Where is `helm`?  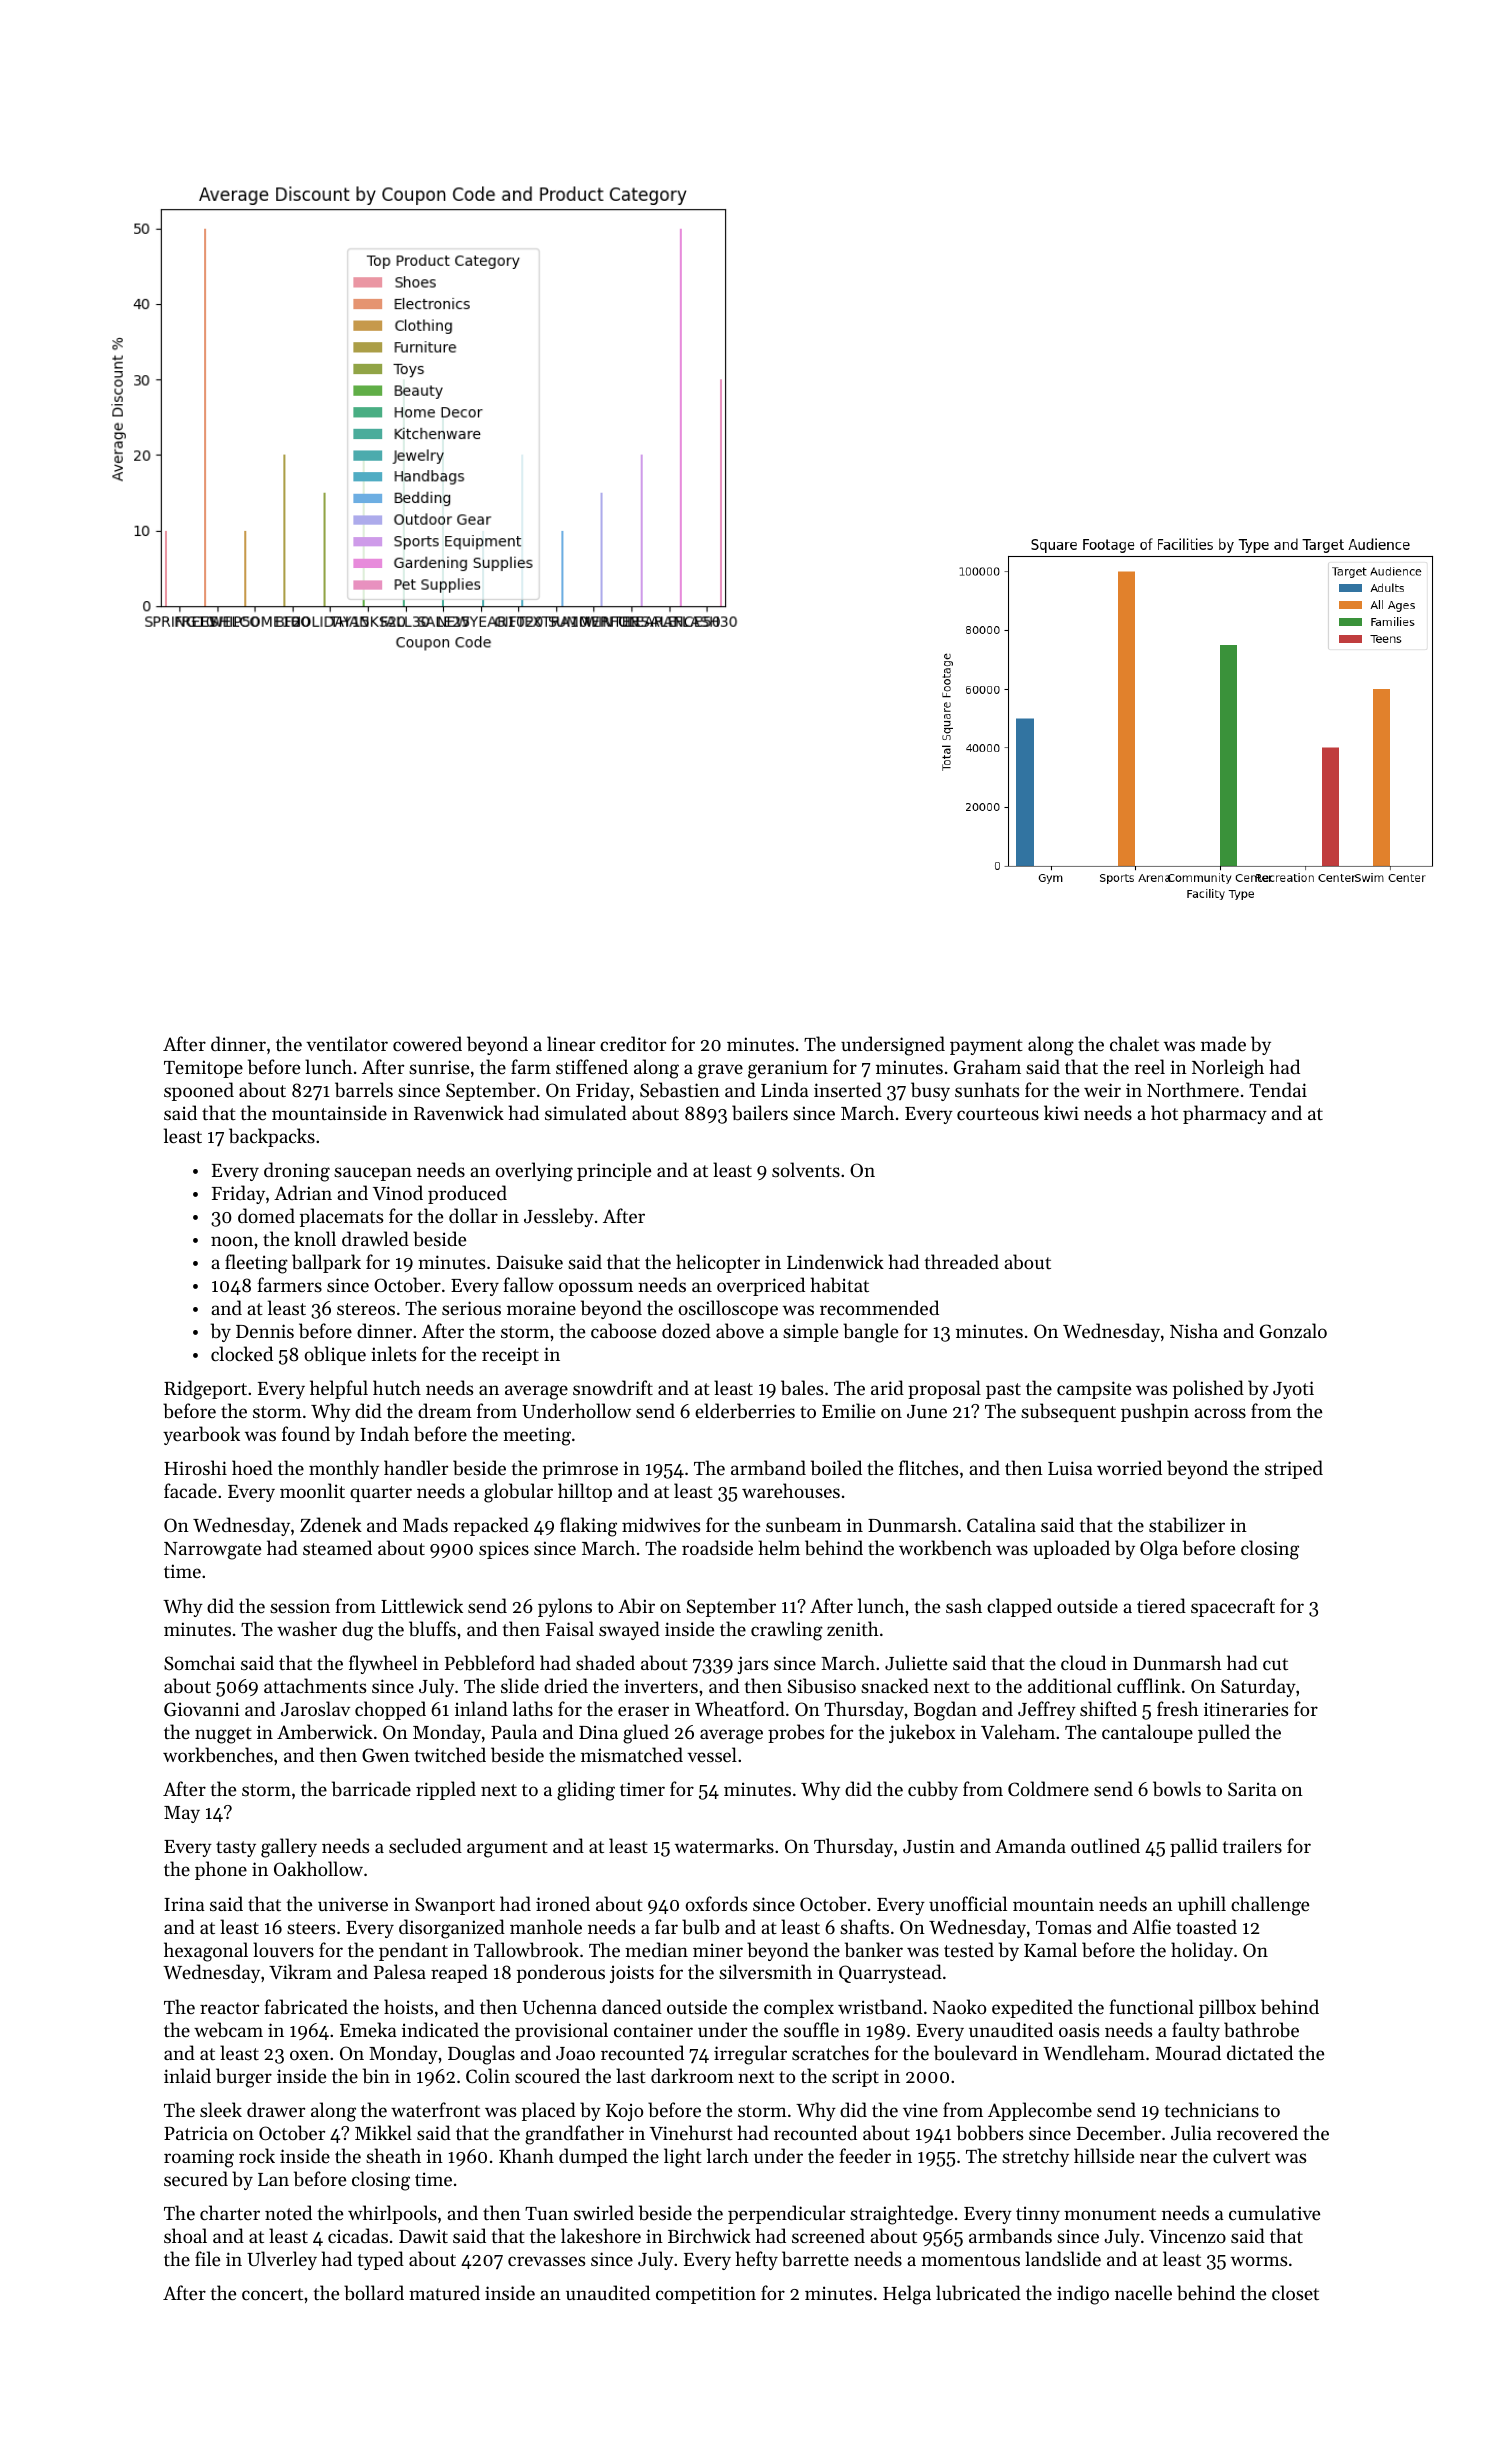 helm is located at coordinates (779, 1547).
